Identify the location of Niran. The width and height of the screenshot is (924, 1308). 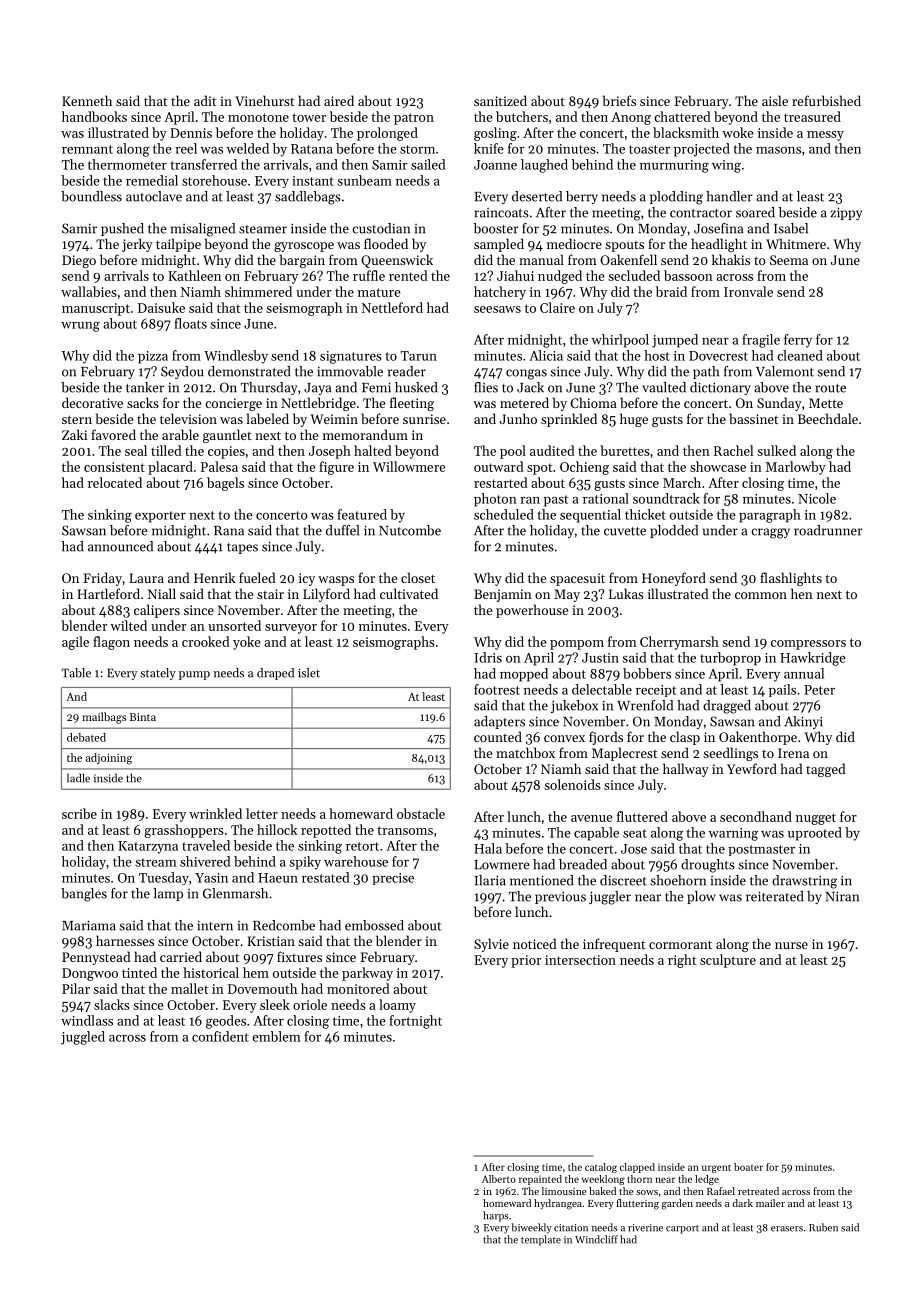
(842, 896).
